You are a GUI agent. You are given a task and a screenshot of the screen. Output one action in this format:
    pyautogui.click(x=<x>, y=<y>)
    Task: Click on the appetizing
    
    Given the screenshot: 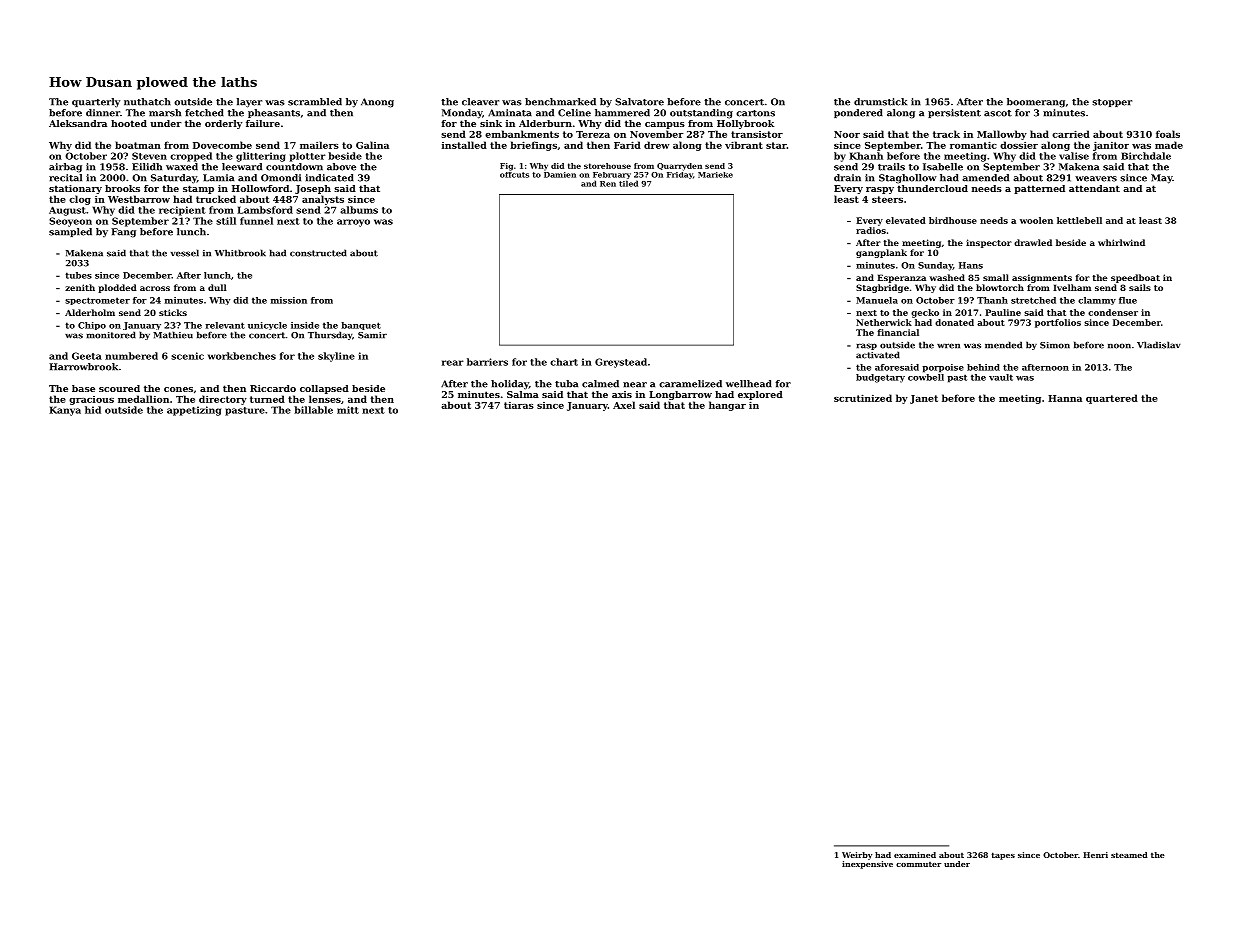 What is the action you would take?
    pyautogui.click(x=194, y=411)
